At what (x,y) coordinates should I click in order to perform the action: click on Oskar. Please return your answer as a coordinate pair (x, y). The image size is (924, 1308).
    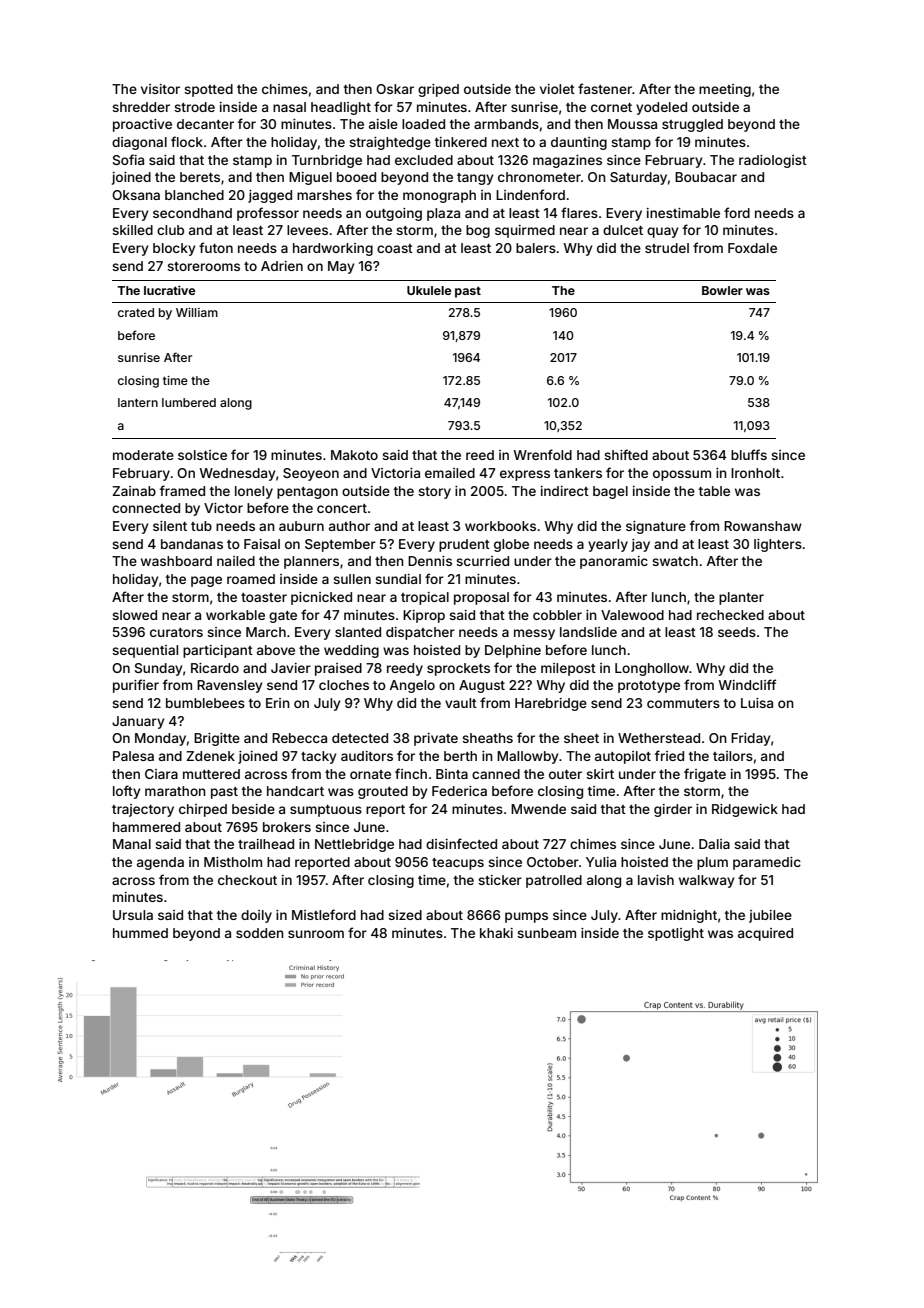
    Looking at the image, I should click on (395, 89).
